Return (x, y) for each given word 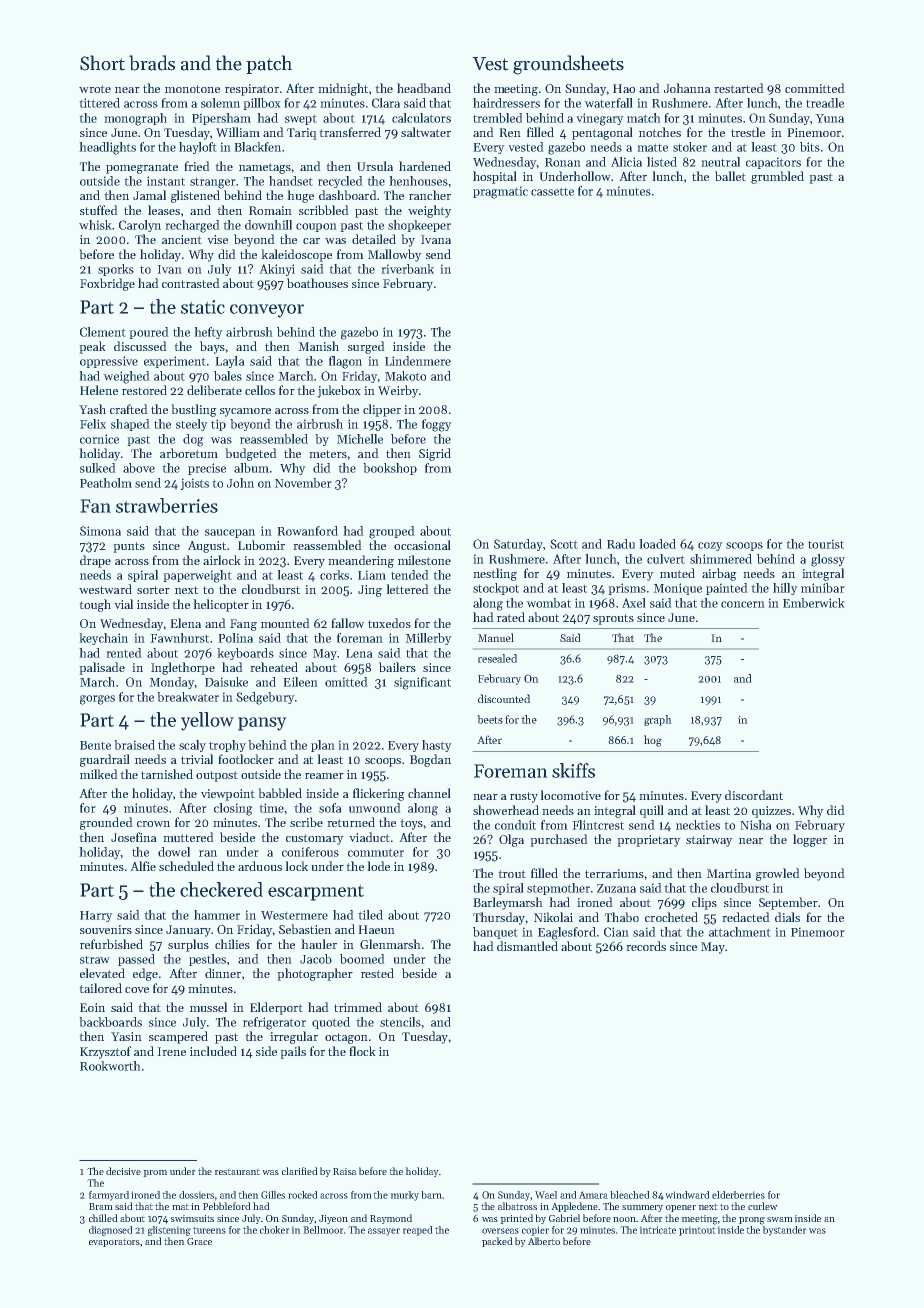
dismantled (527, 946)
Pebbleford (227, 1206)
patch (269, 64)
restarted (739, 88)
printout (697, 1231)
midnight (343, 89)
